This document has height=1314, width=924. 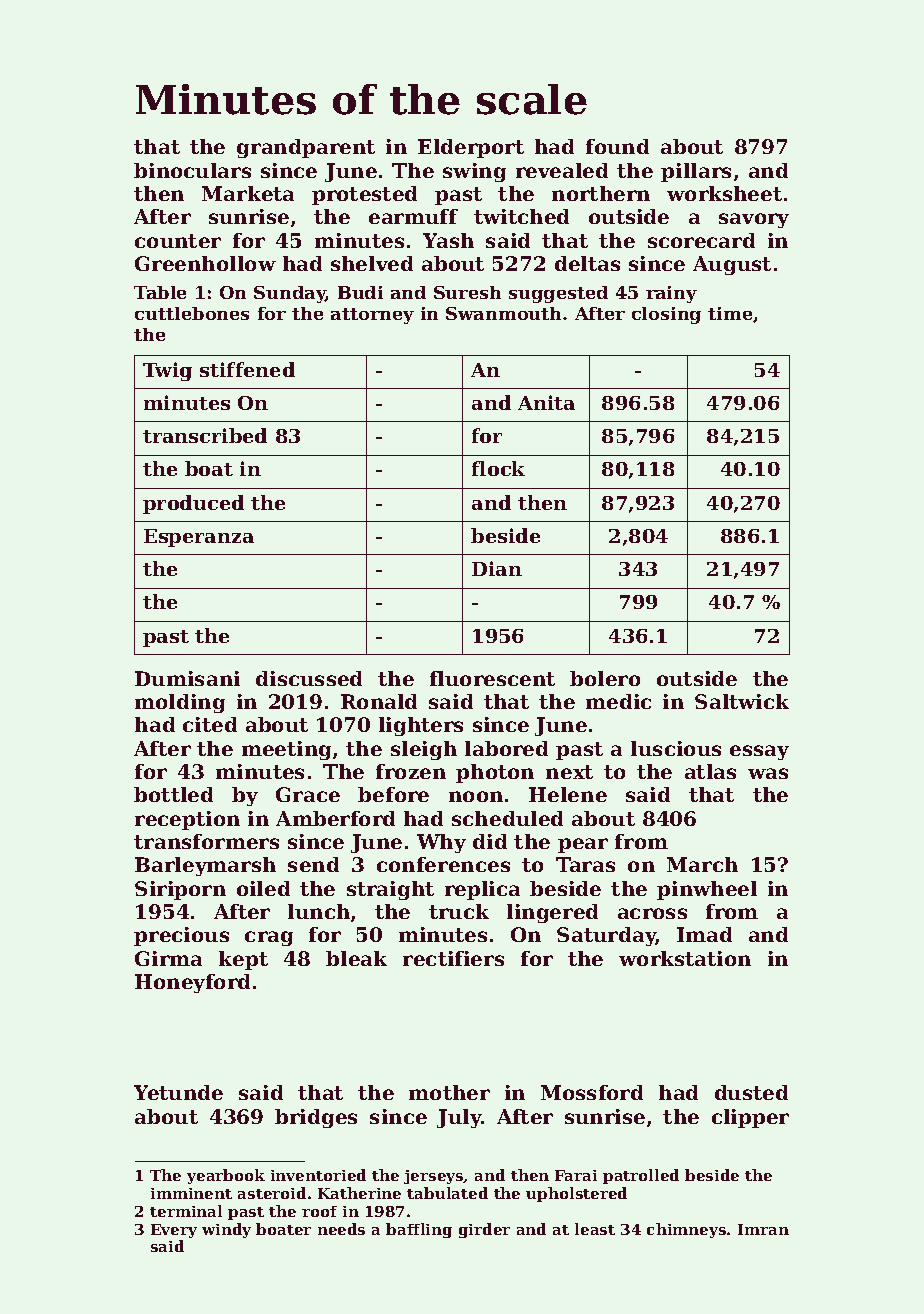 I want to click on Anita, so click(x=546, y=402).
